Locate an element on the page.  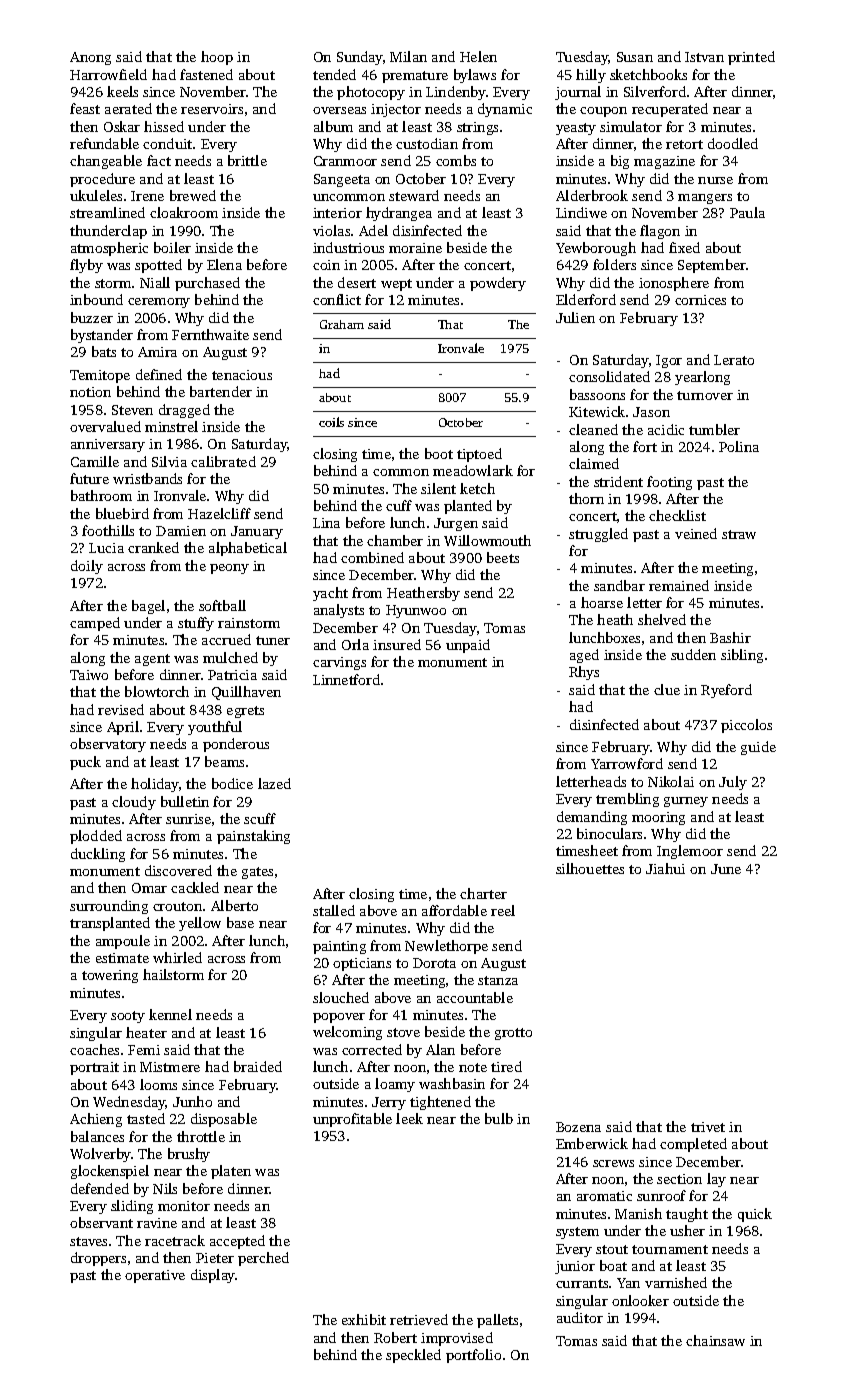
turnover is located at coordinates (705, 395).
